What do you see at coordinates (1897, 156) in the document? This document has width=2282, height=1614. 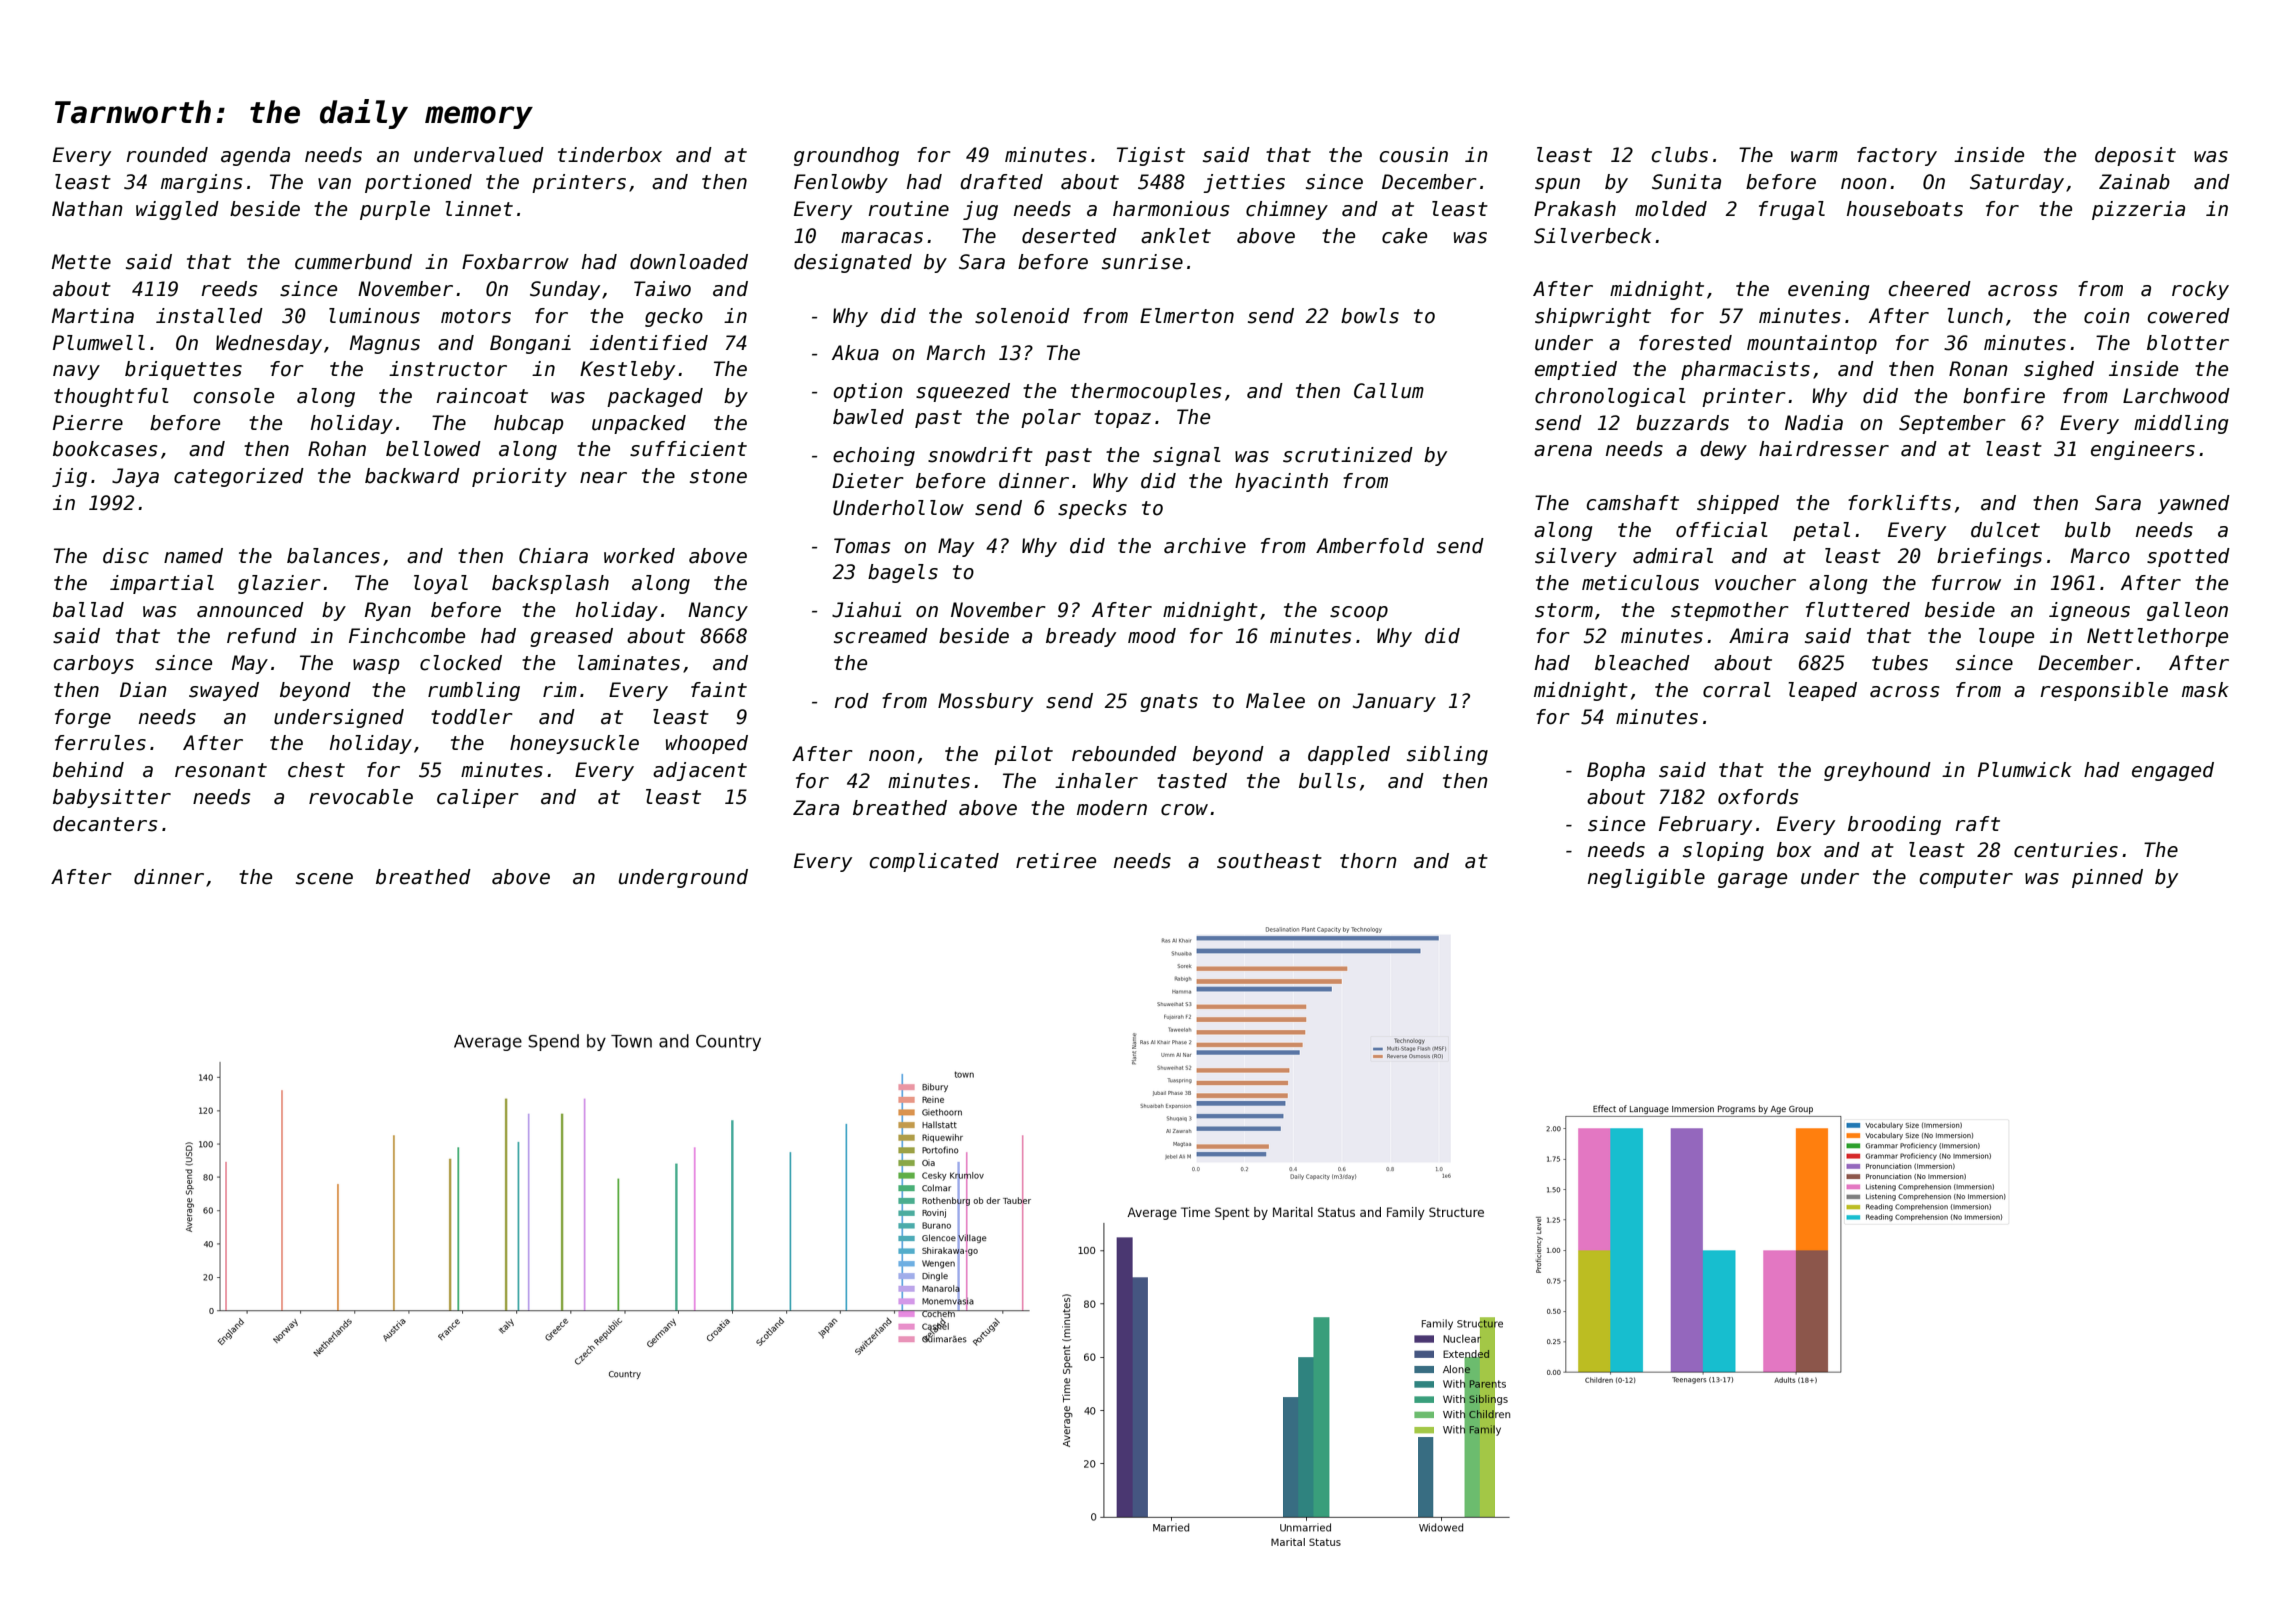 I see `factory` at bounding box center [1897, 156].
